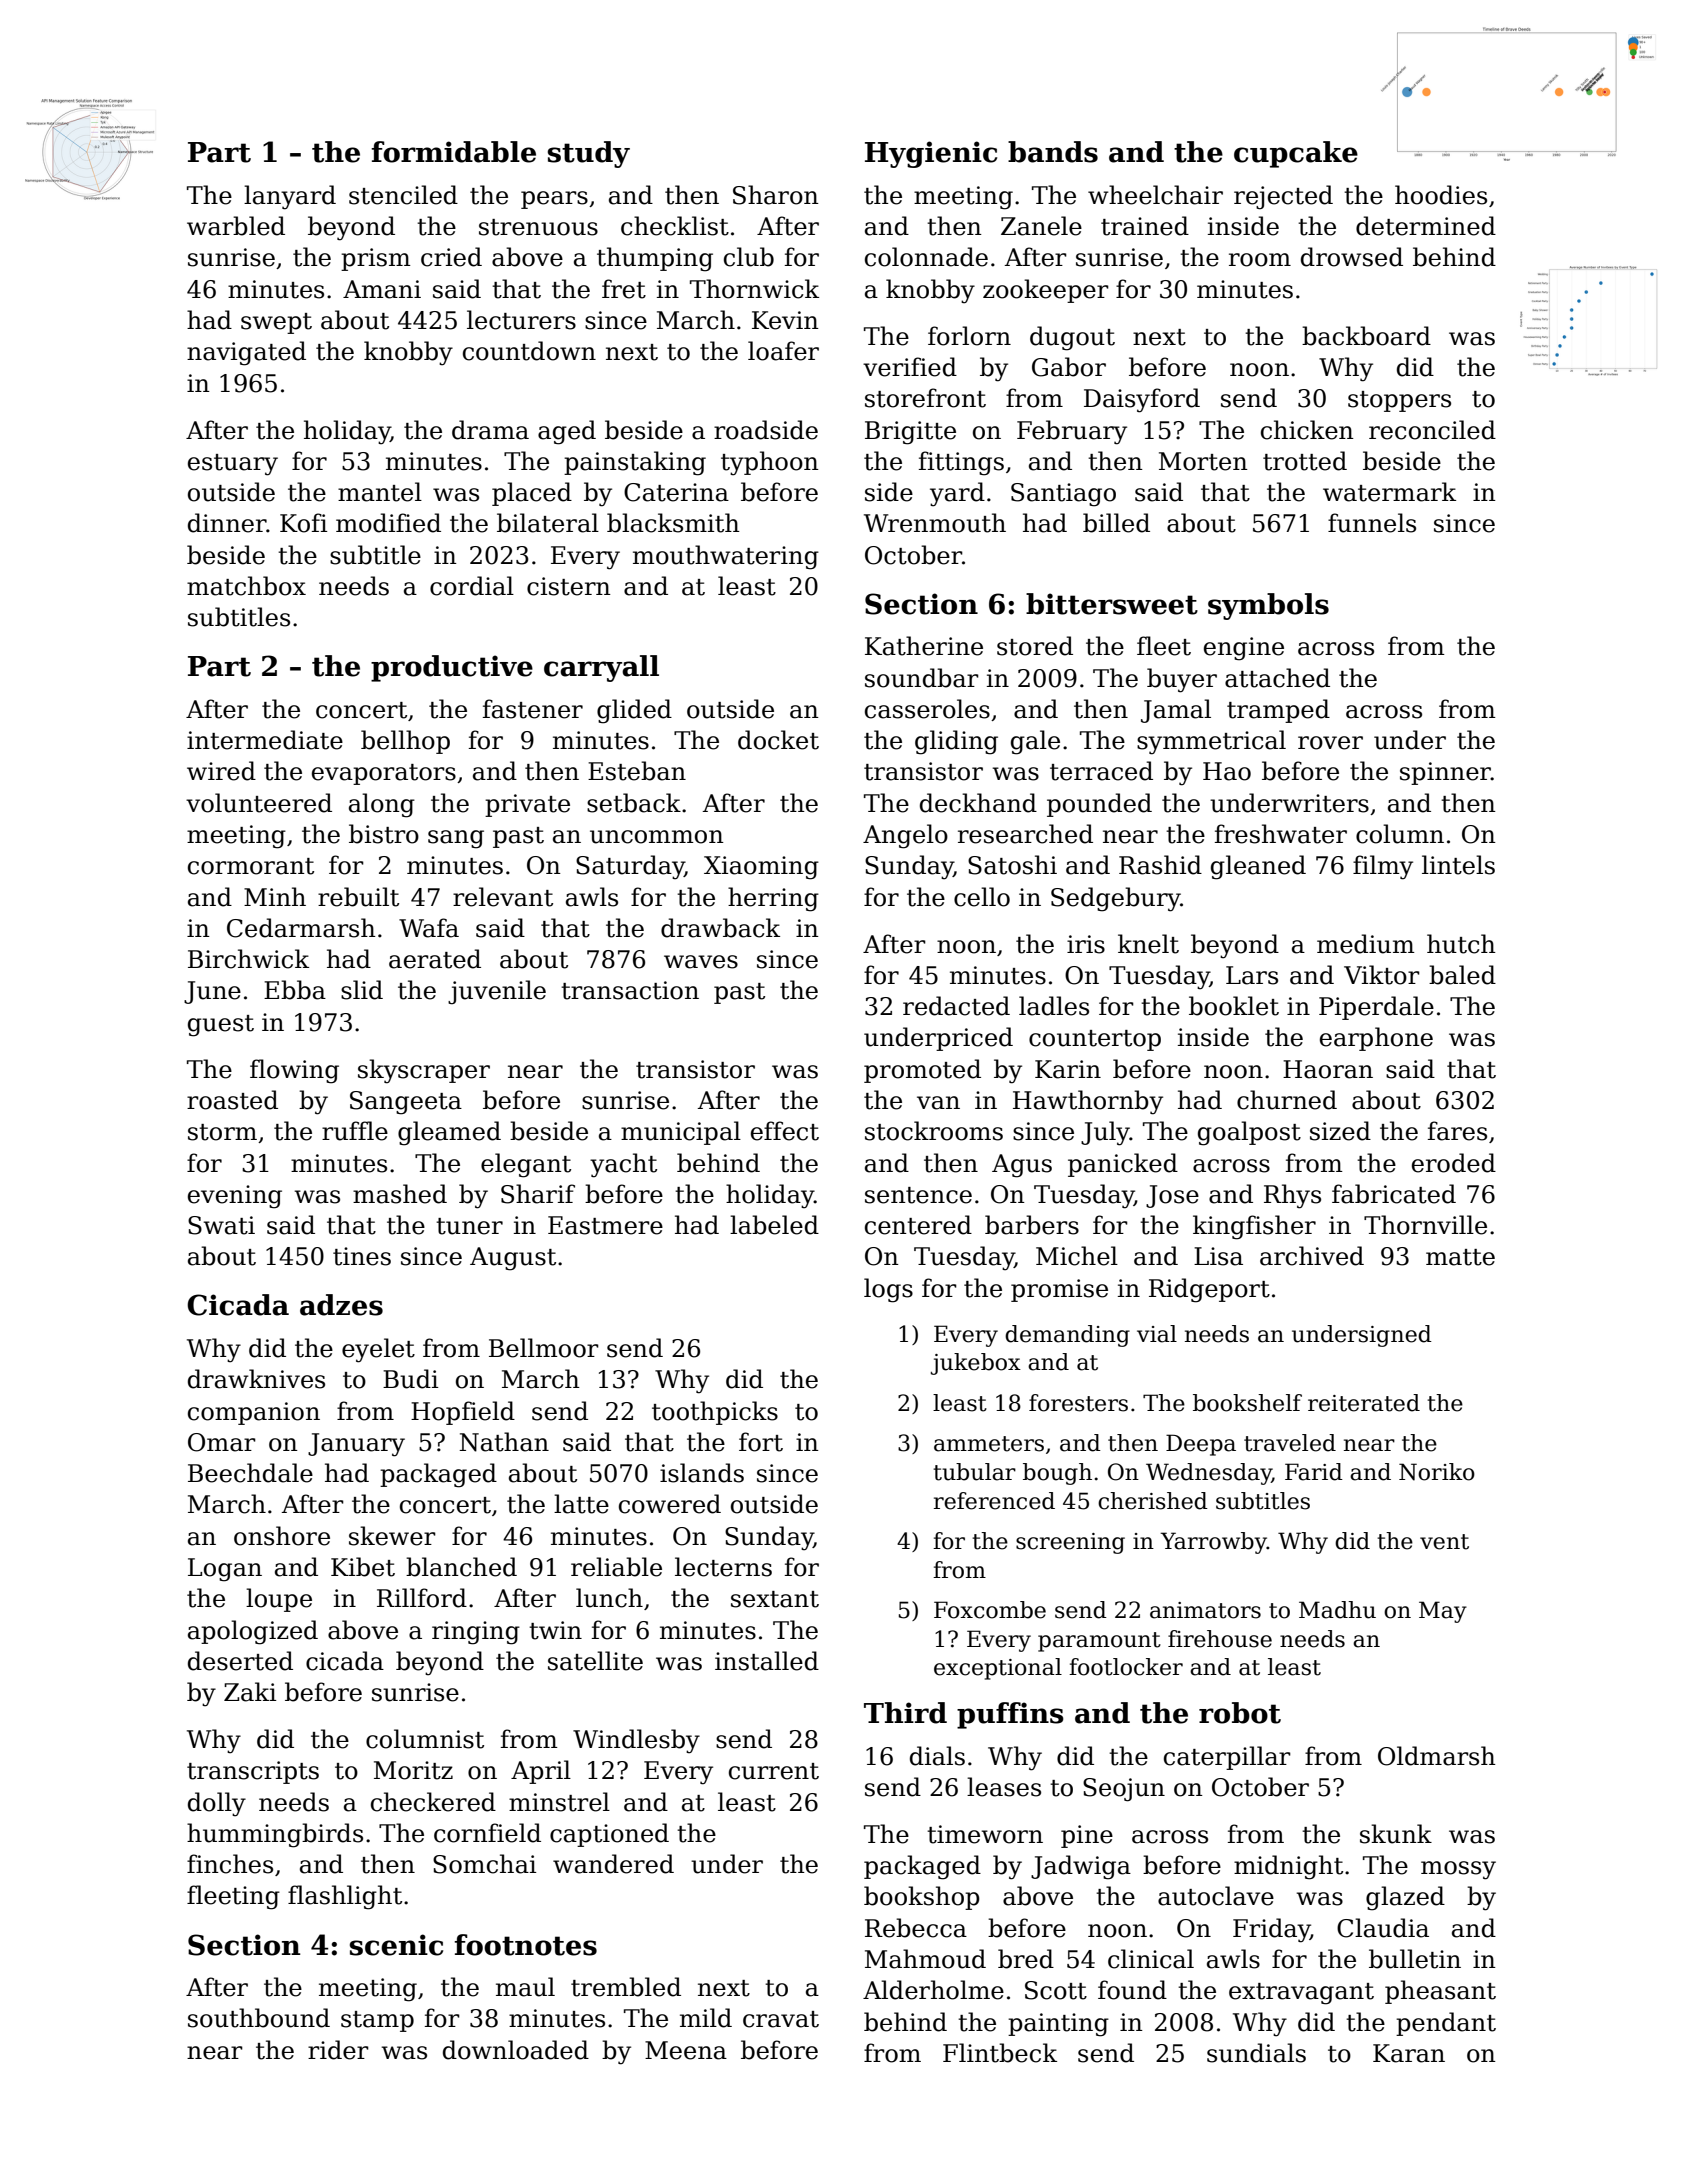 The width and height of the screenshot is (1683, 2178). I want to click on puffins, so click(1010, 1715).
